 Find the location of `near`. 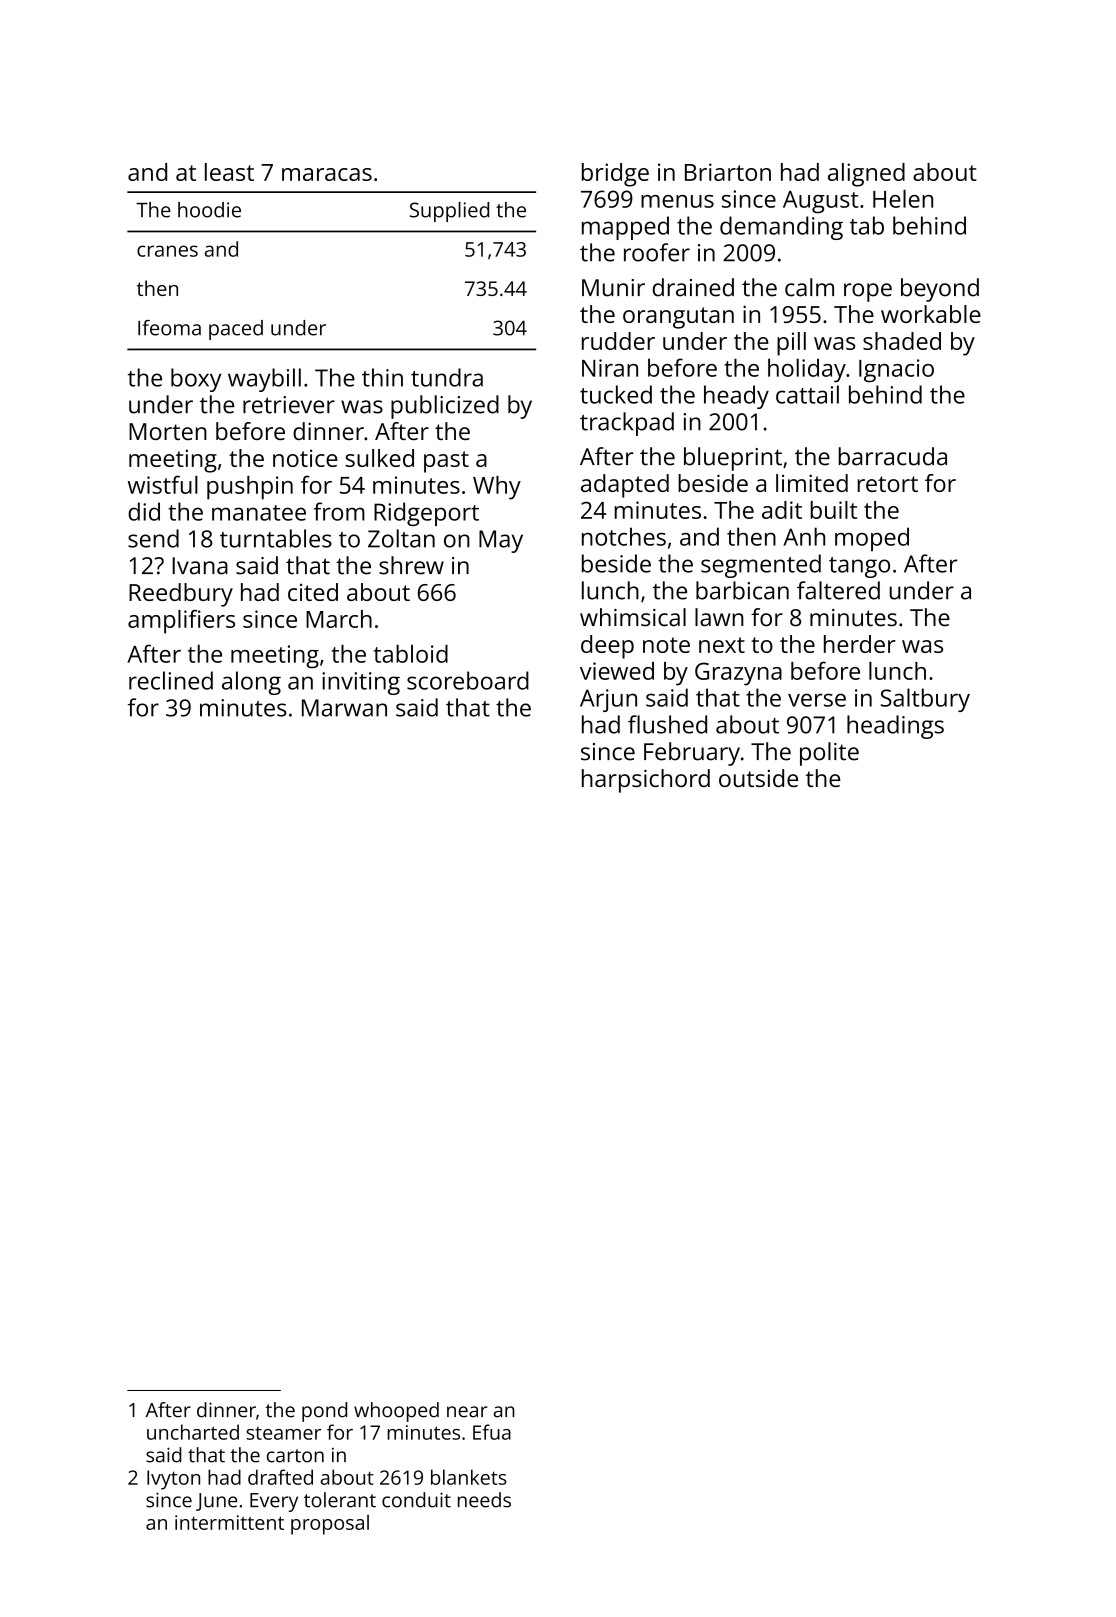

near is located at coordinates (467, 1412).
